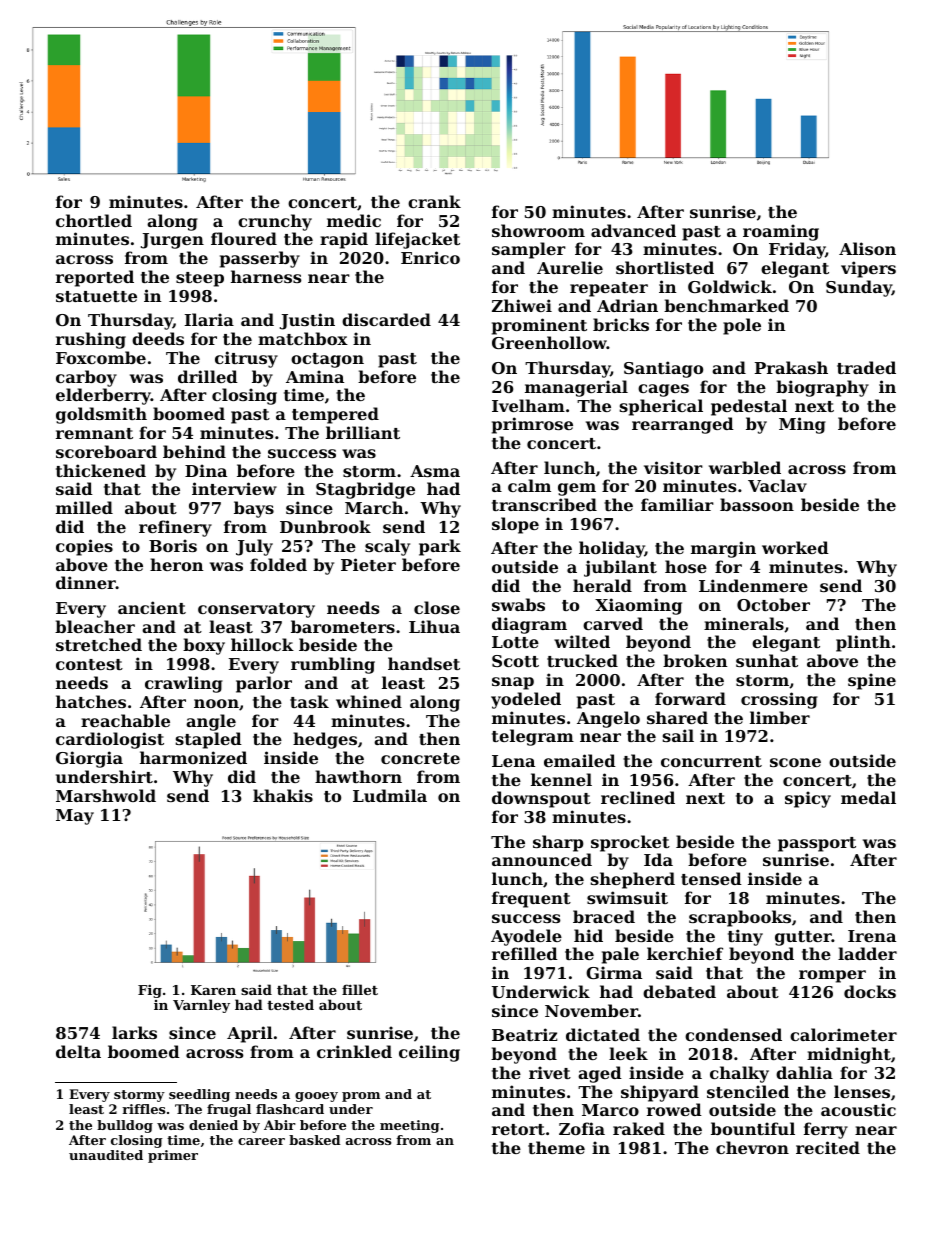  I want to click on delta, so click(78, 1051).
